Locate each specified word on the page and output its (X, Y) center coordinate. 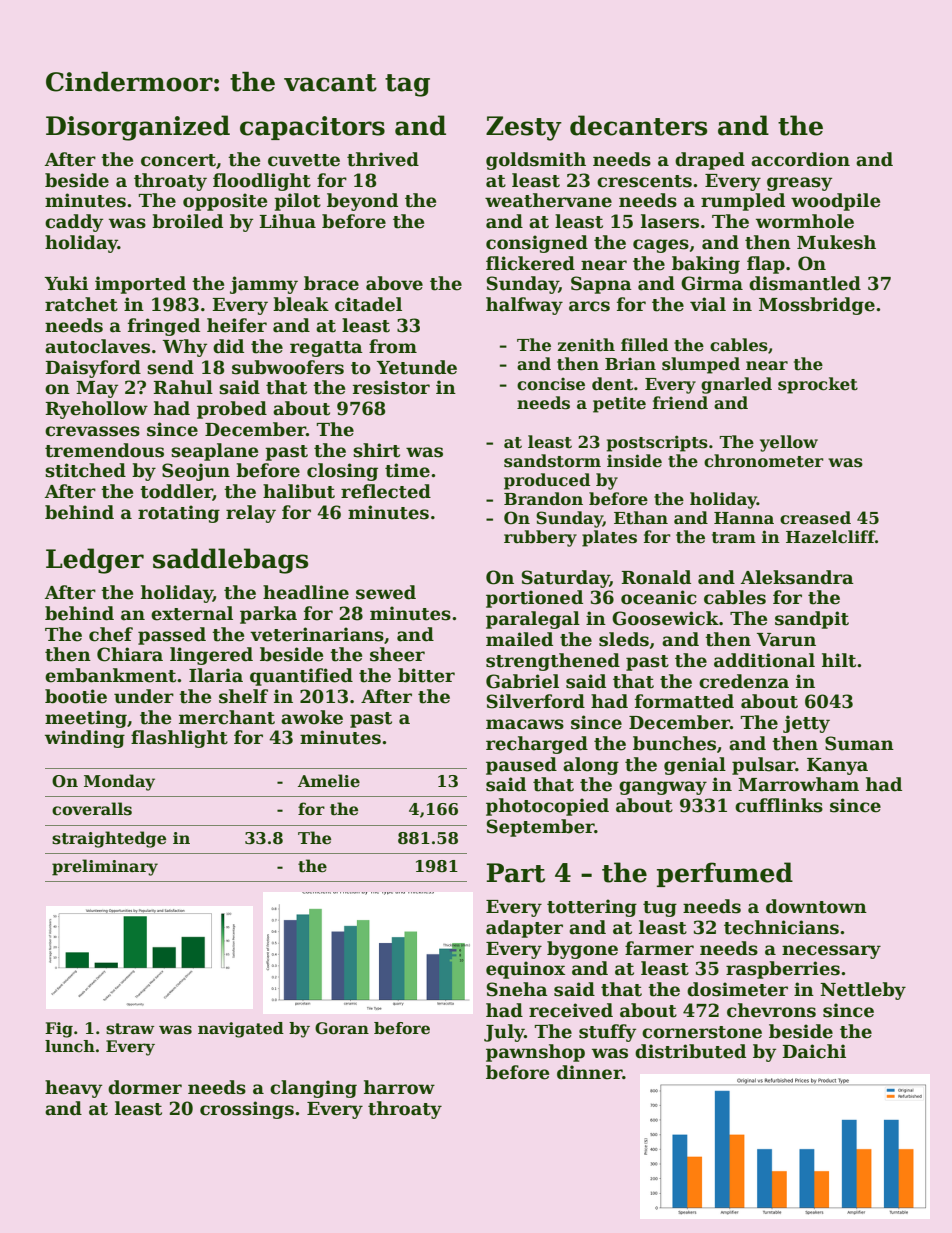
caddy (74, 223)
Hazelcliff (830, 537)
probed (232, 410)
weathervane (548, 200)
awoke (312, 717)
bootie (76, 696)
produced (547, 481)
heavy (73, 1089)
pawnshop (535, 1053)
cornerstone (702, 1032)
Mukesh (836, 242)
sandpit (812, 620)
